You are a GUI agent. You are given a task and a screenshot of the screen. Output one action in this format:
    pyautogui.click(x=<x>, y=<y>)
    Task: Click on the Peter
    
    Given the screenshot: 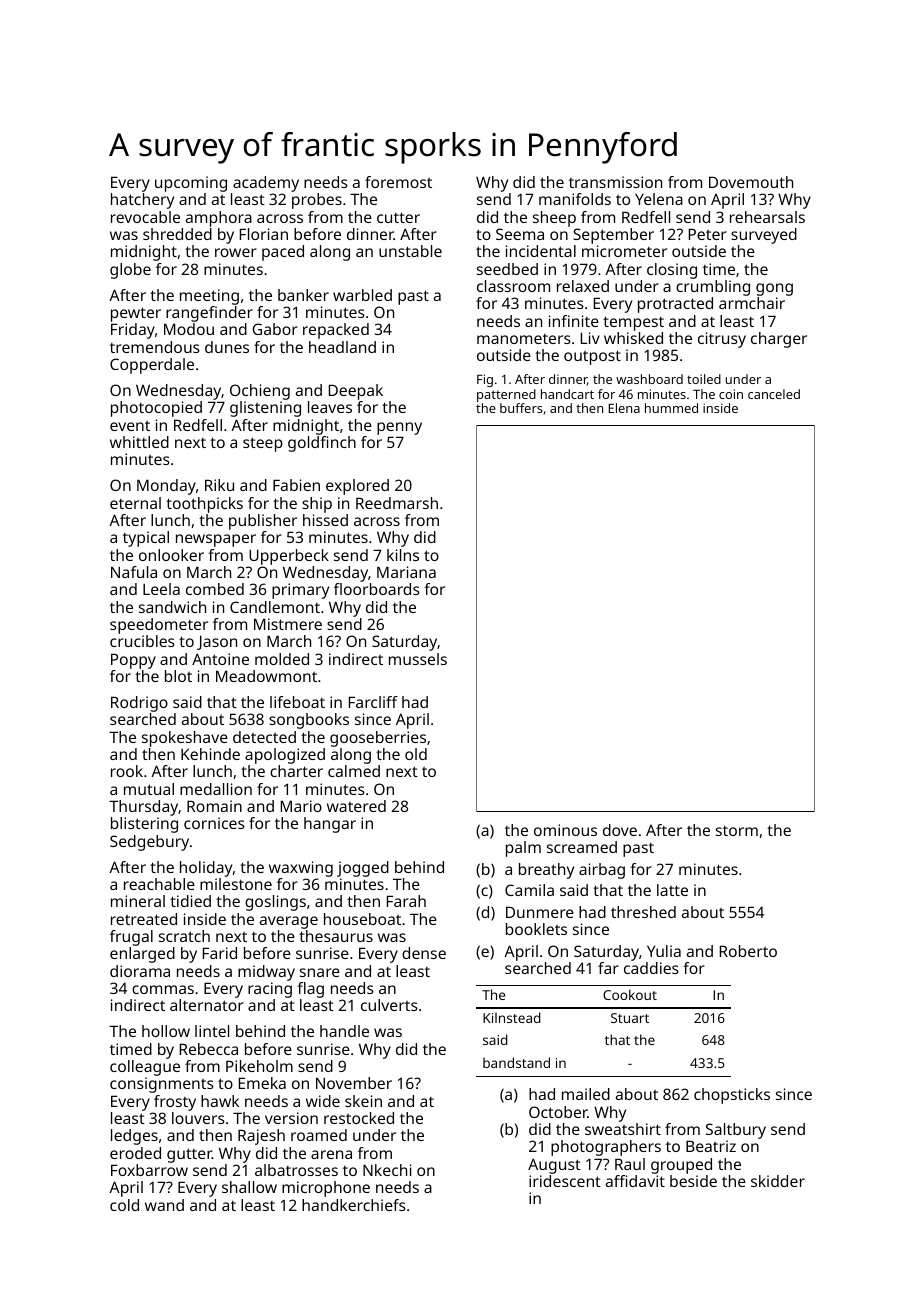 What is the action you would take?
    pyautogui.click(x=708, y=234)
